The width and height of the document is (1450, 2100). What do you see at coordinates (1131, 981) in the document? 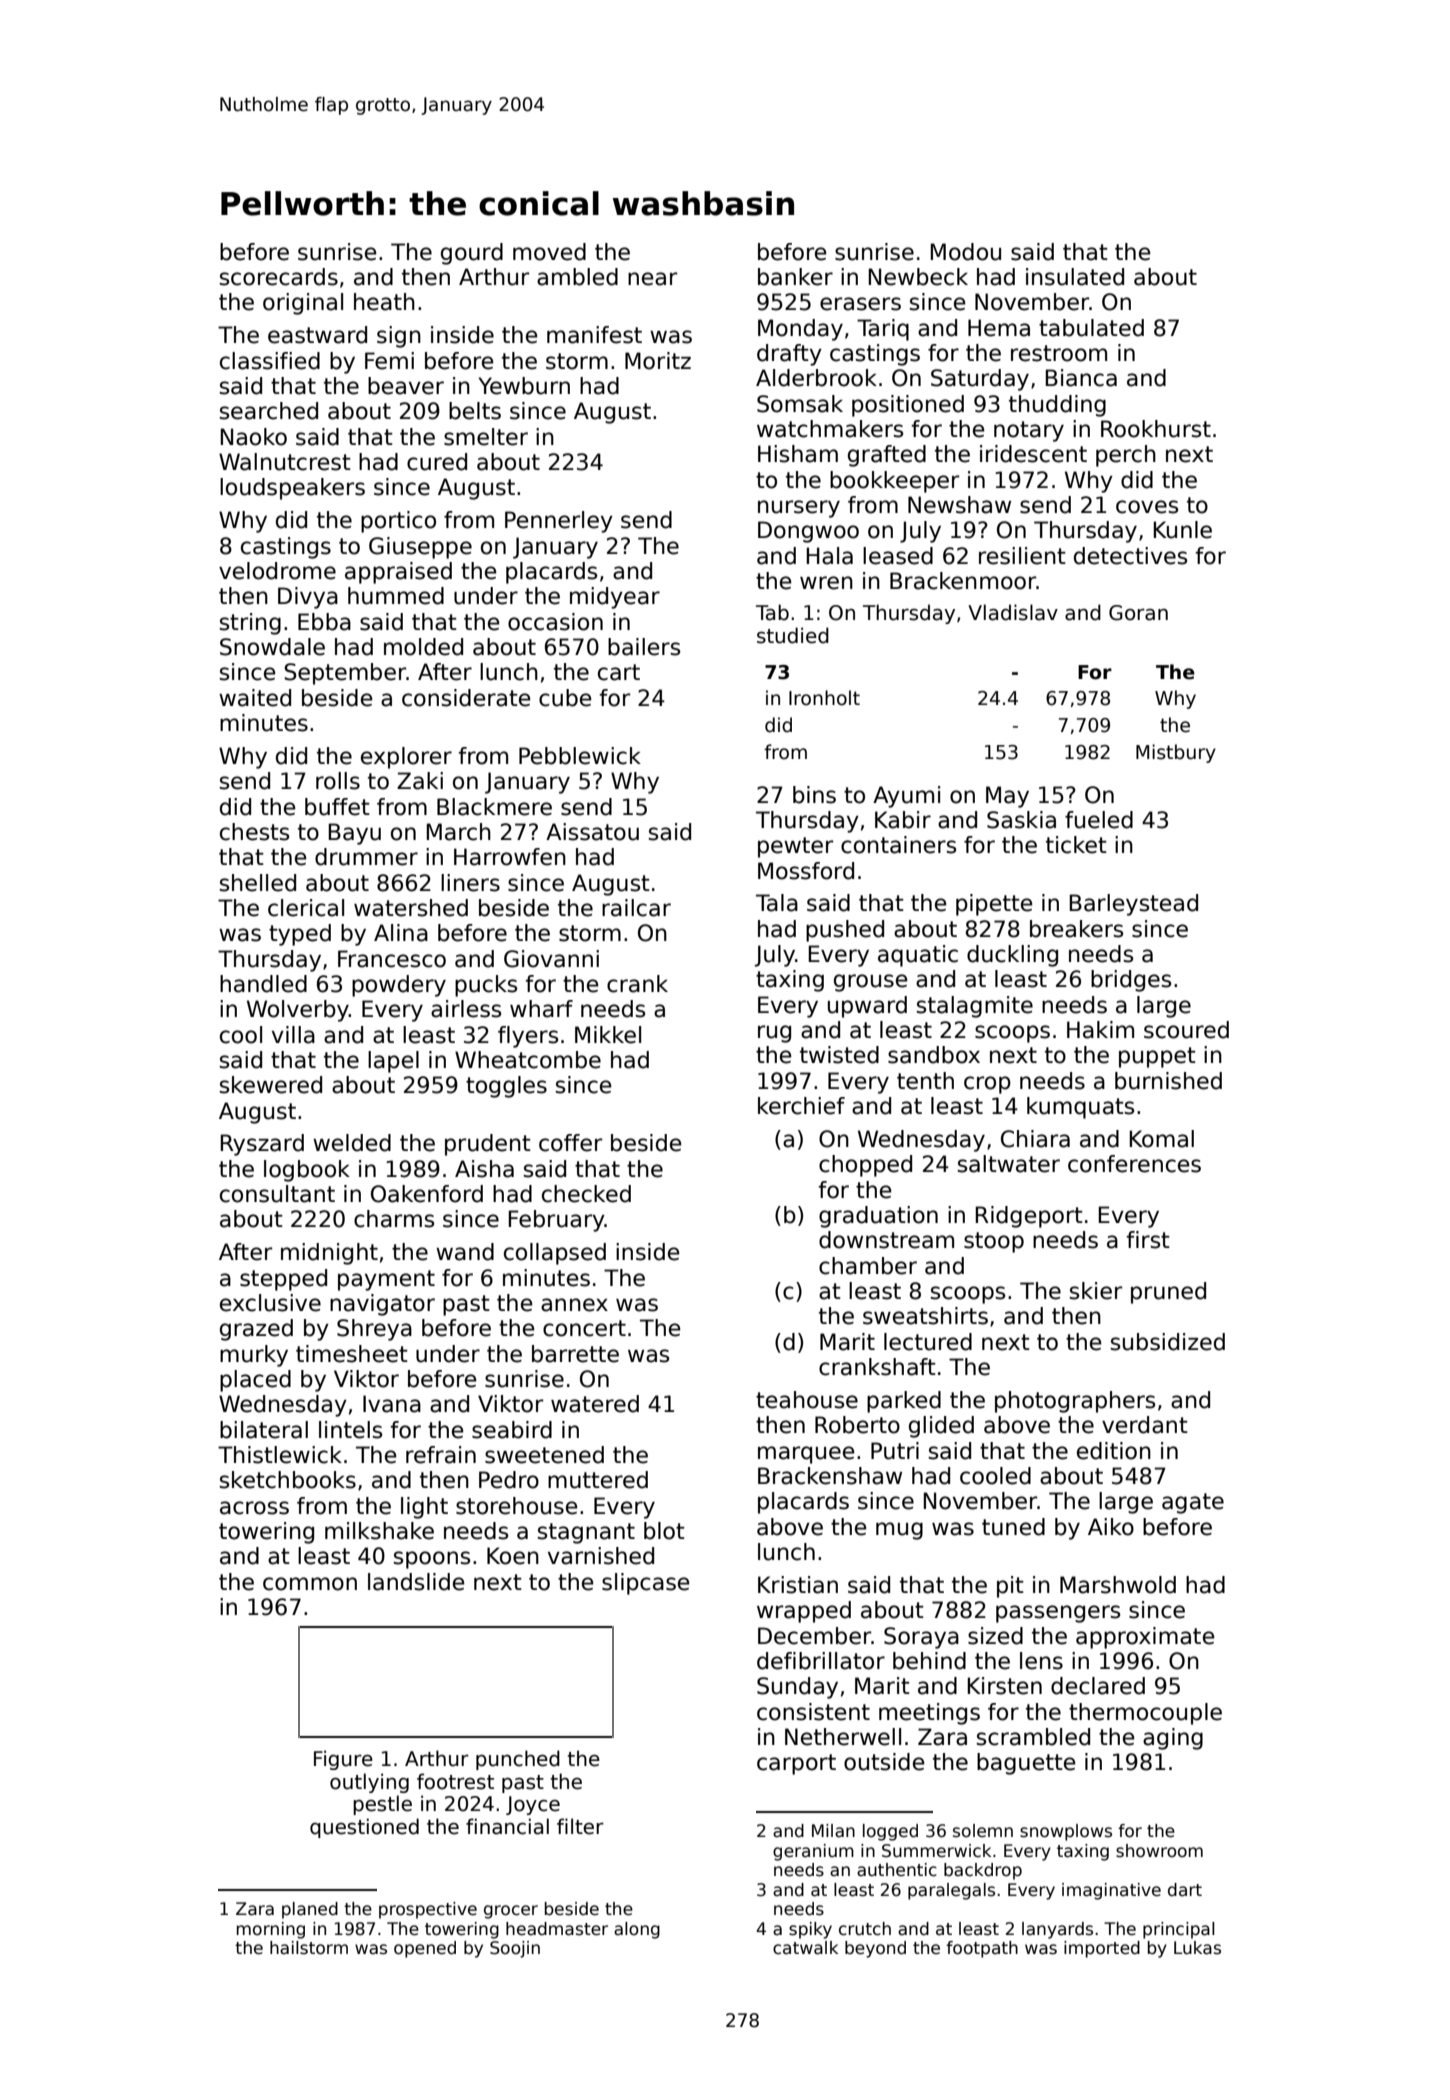
I see `bridges` at bounding box center [1131, 981].
